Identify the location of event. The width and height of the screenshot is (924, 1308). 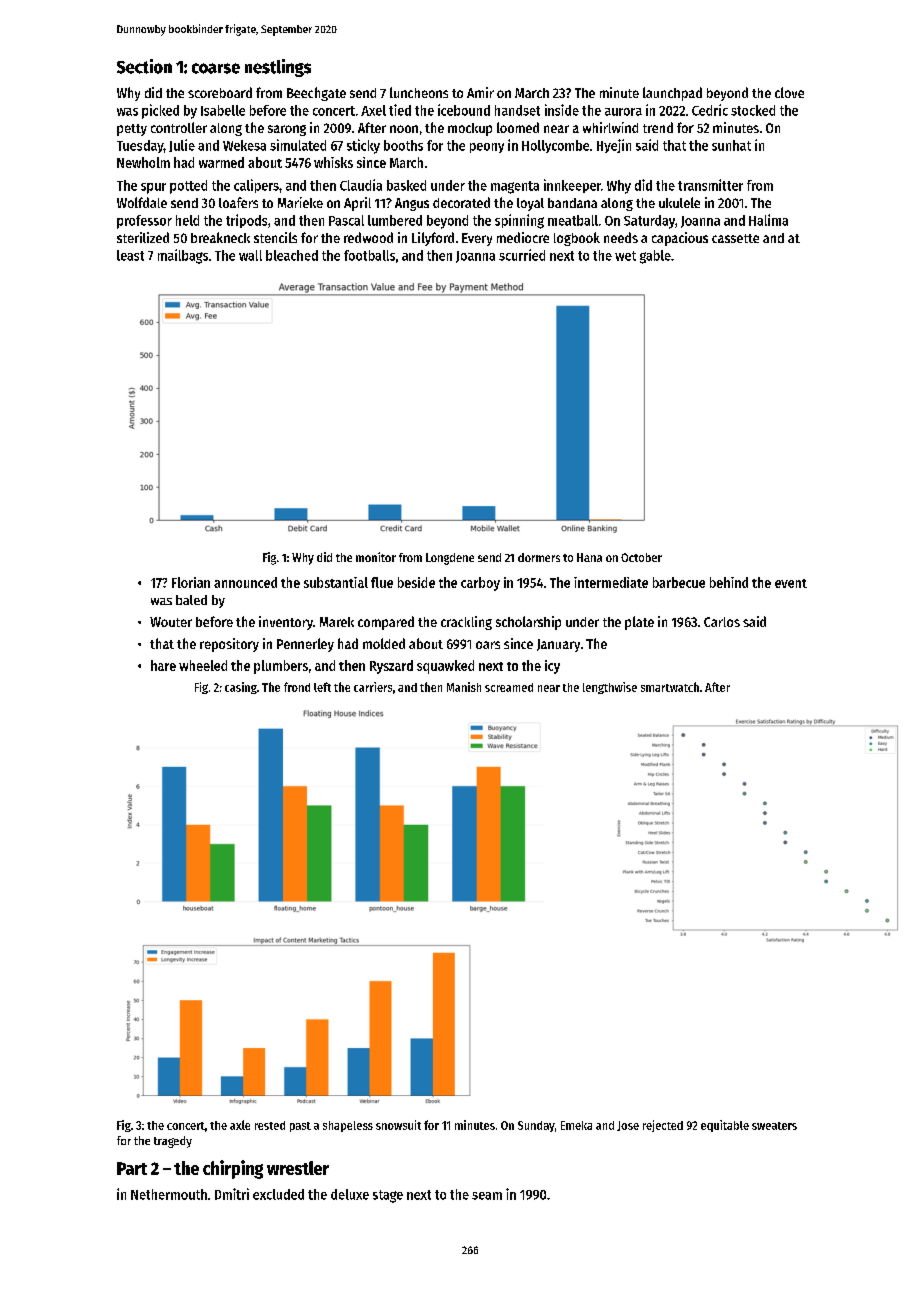
(791, 583).
